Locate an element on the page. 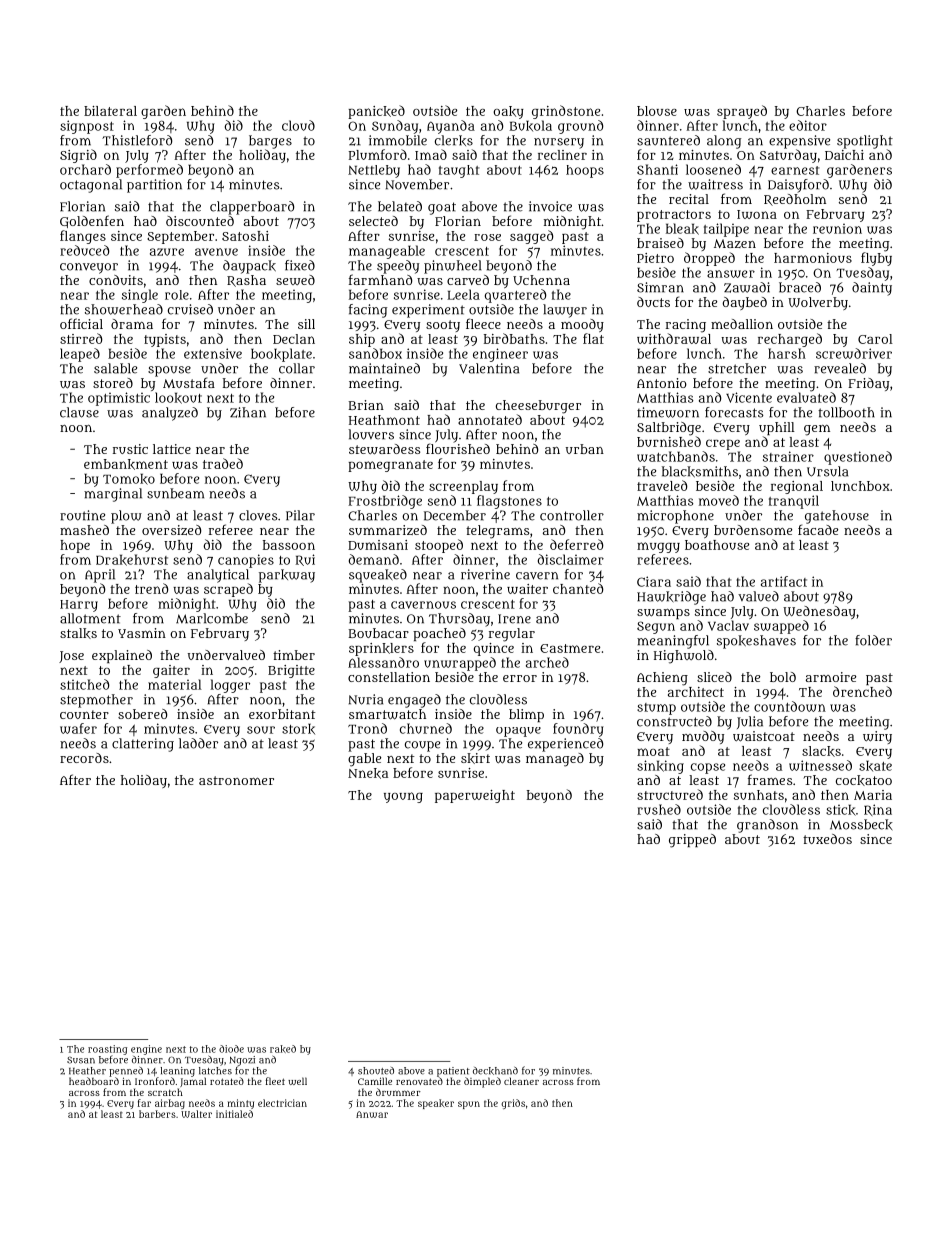  panicked is located at coordinates (376, 112).
